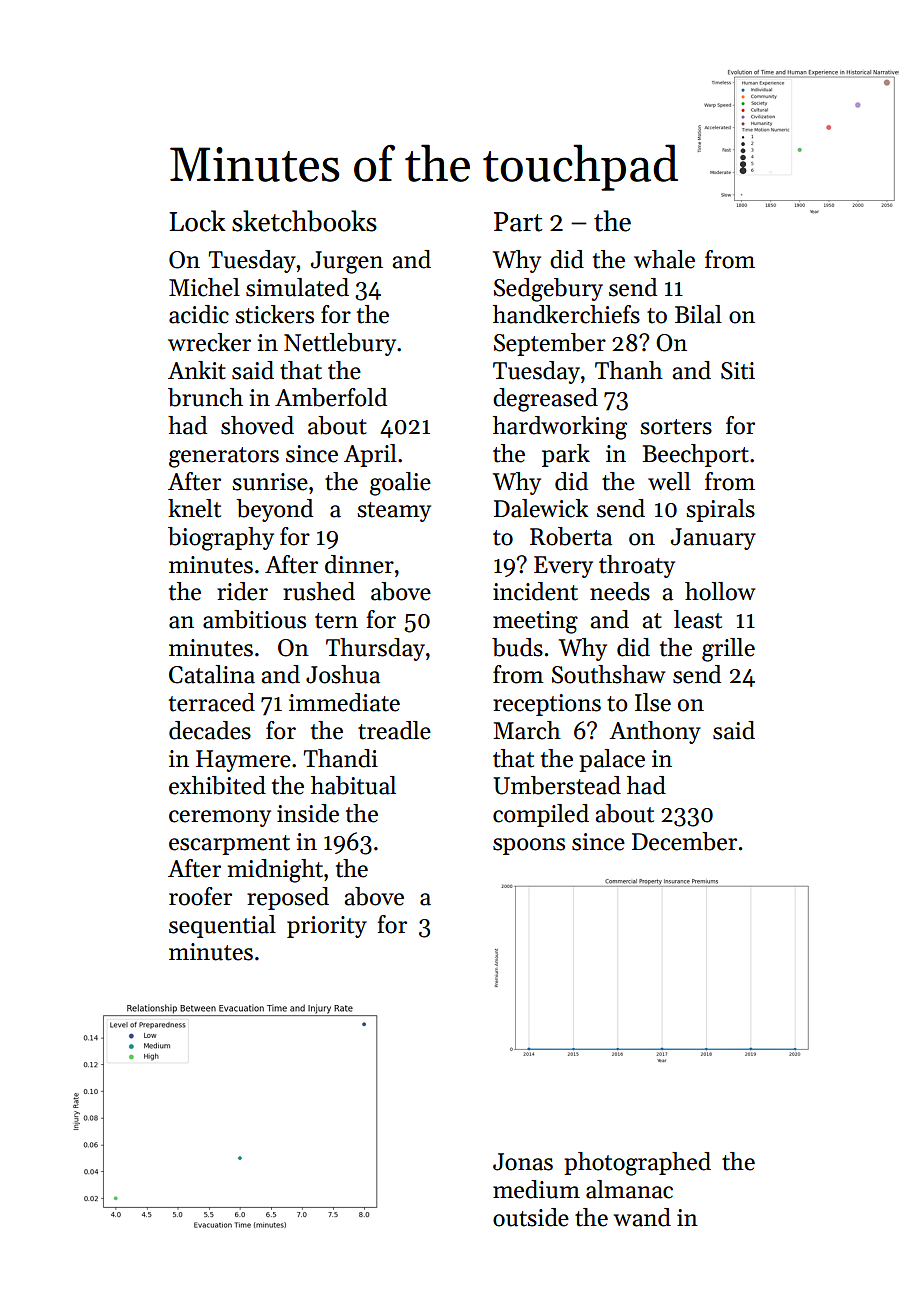  I want to click on buds, so click(517, 647).
